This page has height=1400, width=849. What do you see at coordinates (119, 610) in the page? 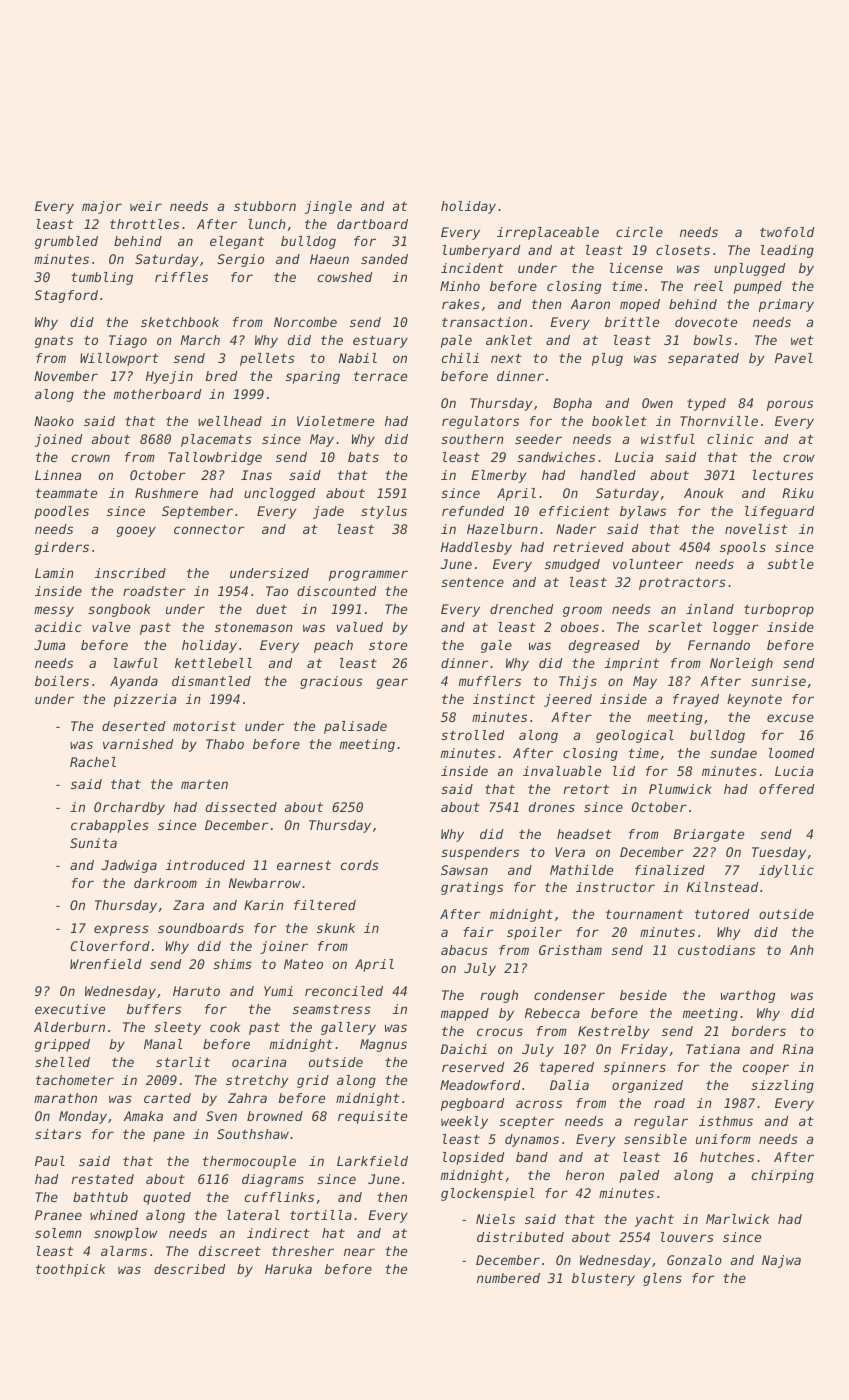
I see `songbook` at bounding box center [119, 610].
